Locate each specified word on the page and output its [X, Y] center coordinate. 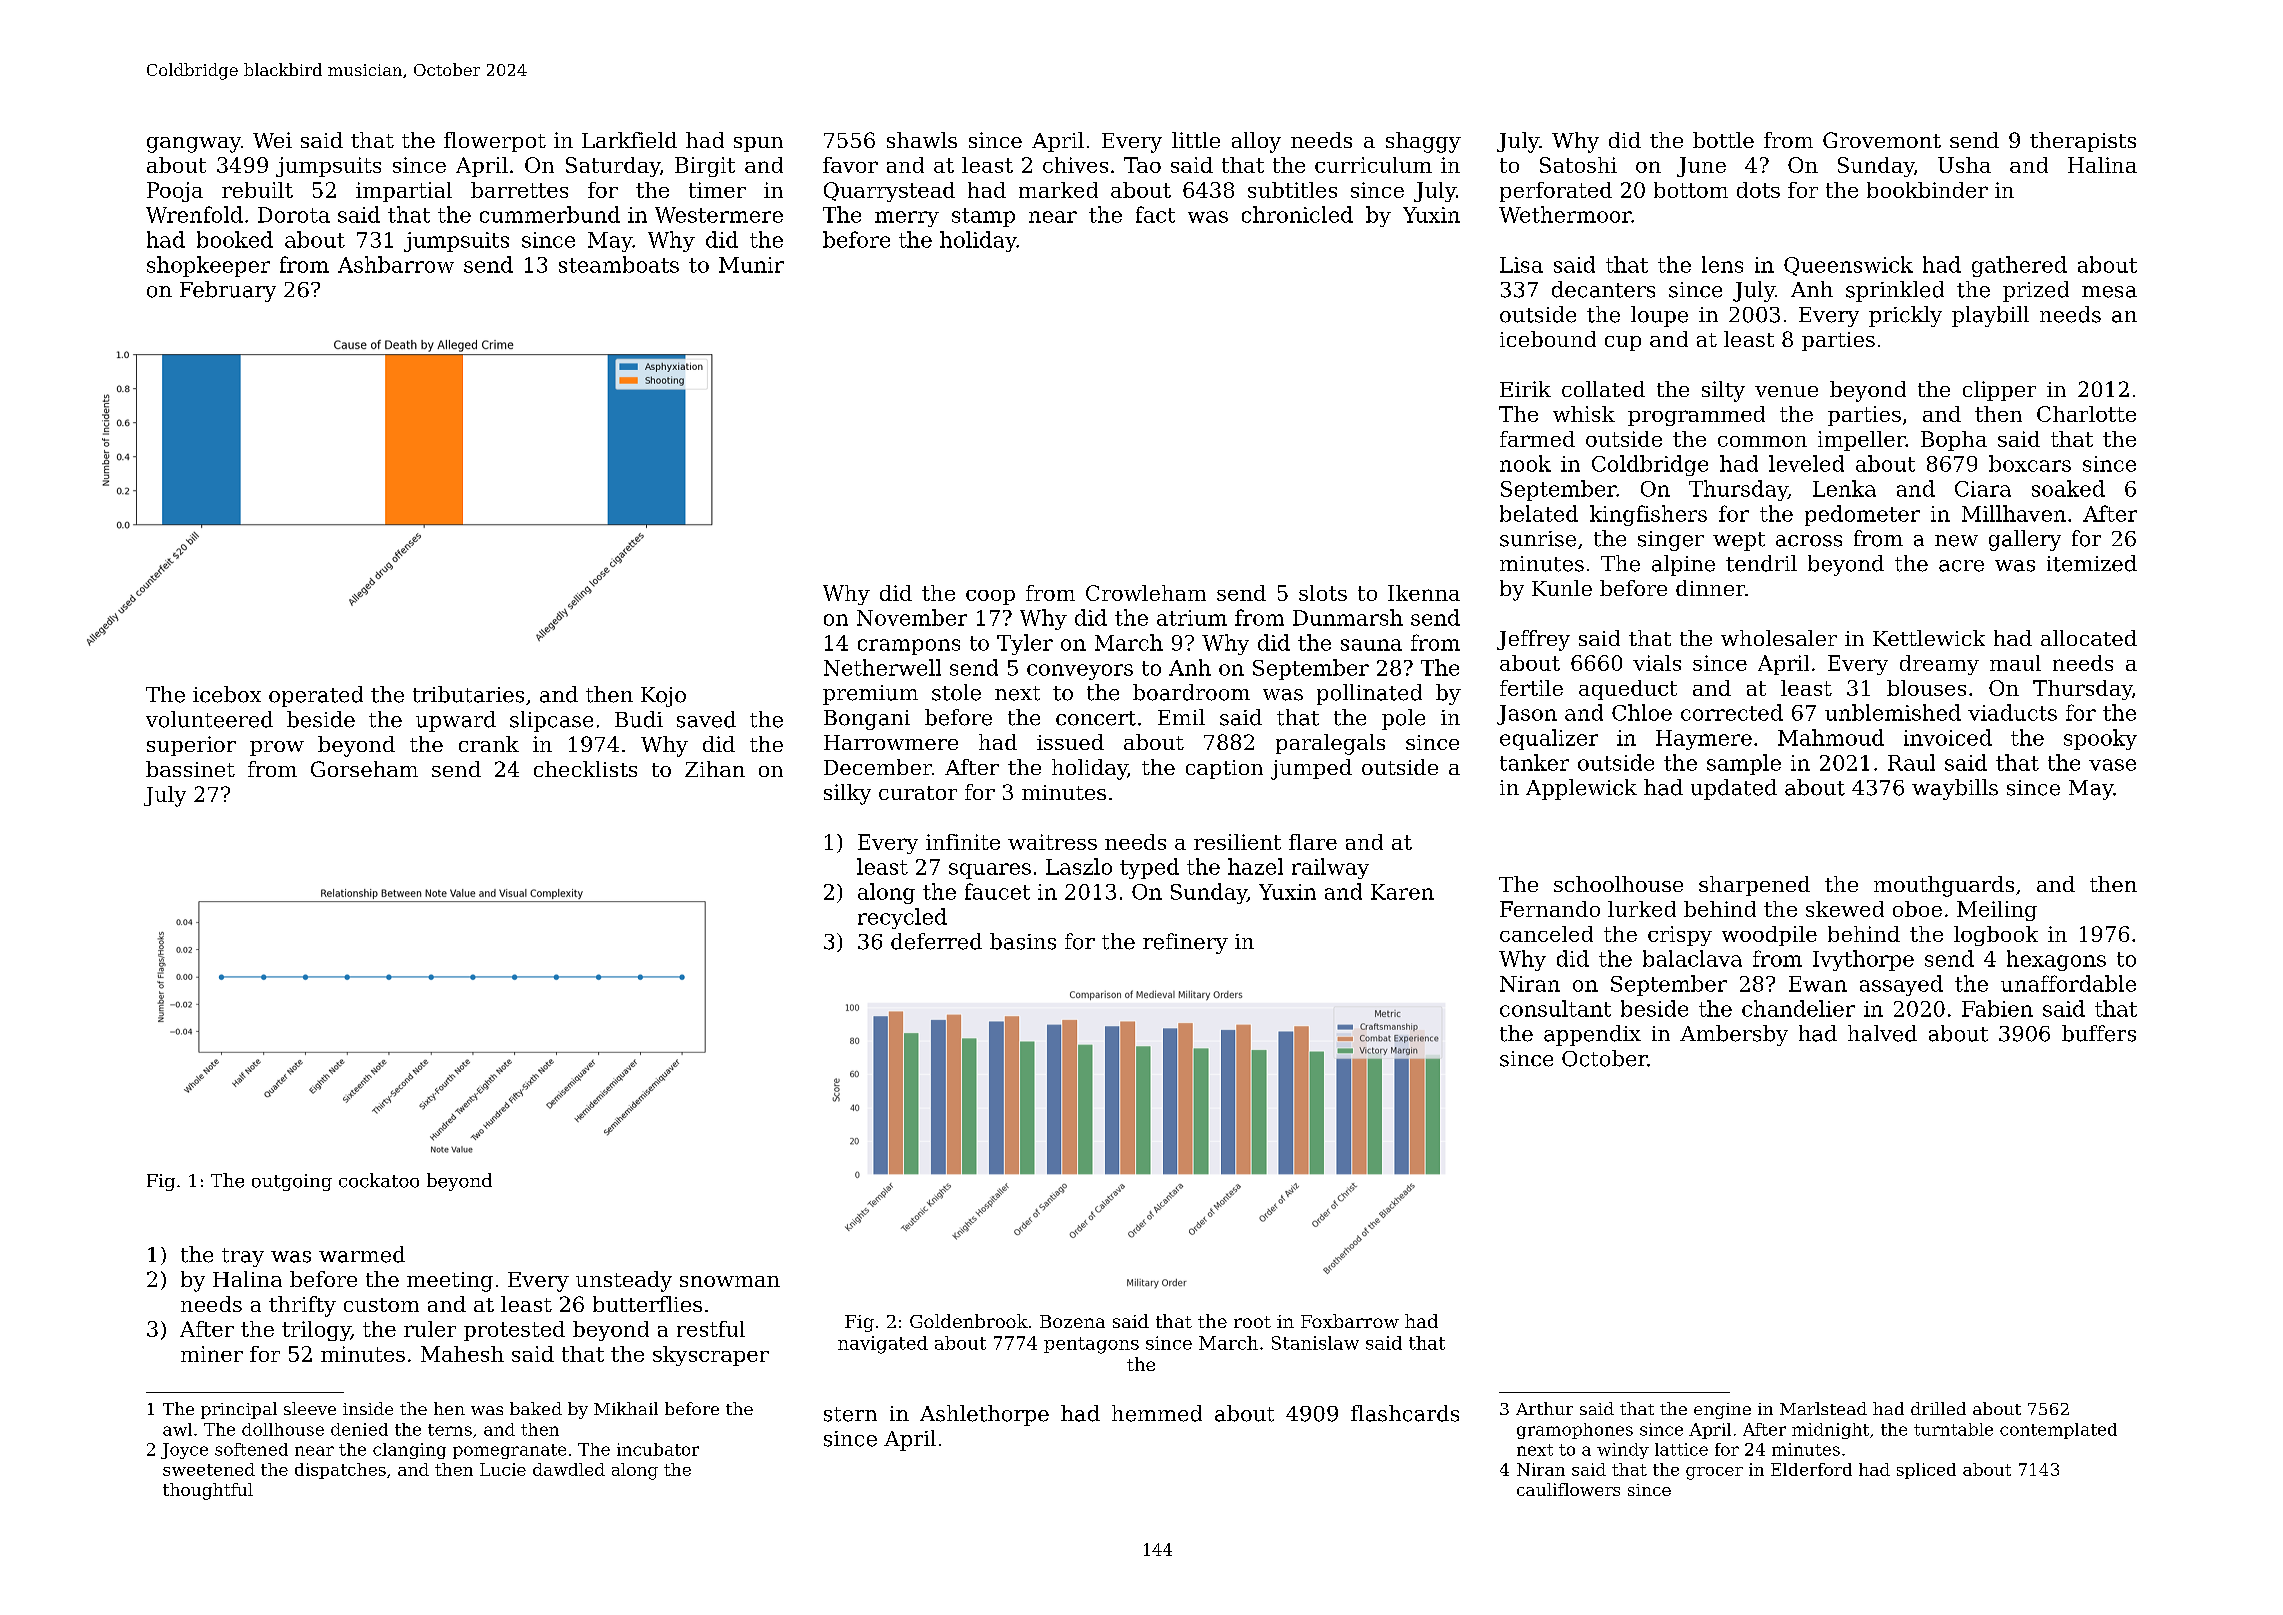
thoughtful [208, 1491]
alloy [1256, 142]
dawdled [569, 1469]
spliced [1926, 1471]
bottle [1723, 140]
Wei [272, 140]
